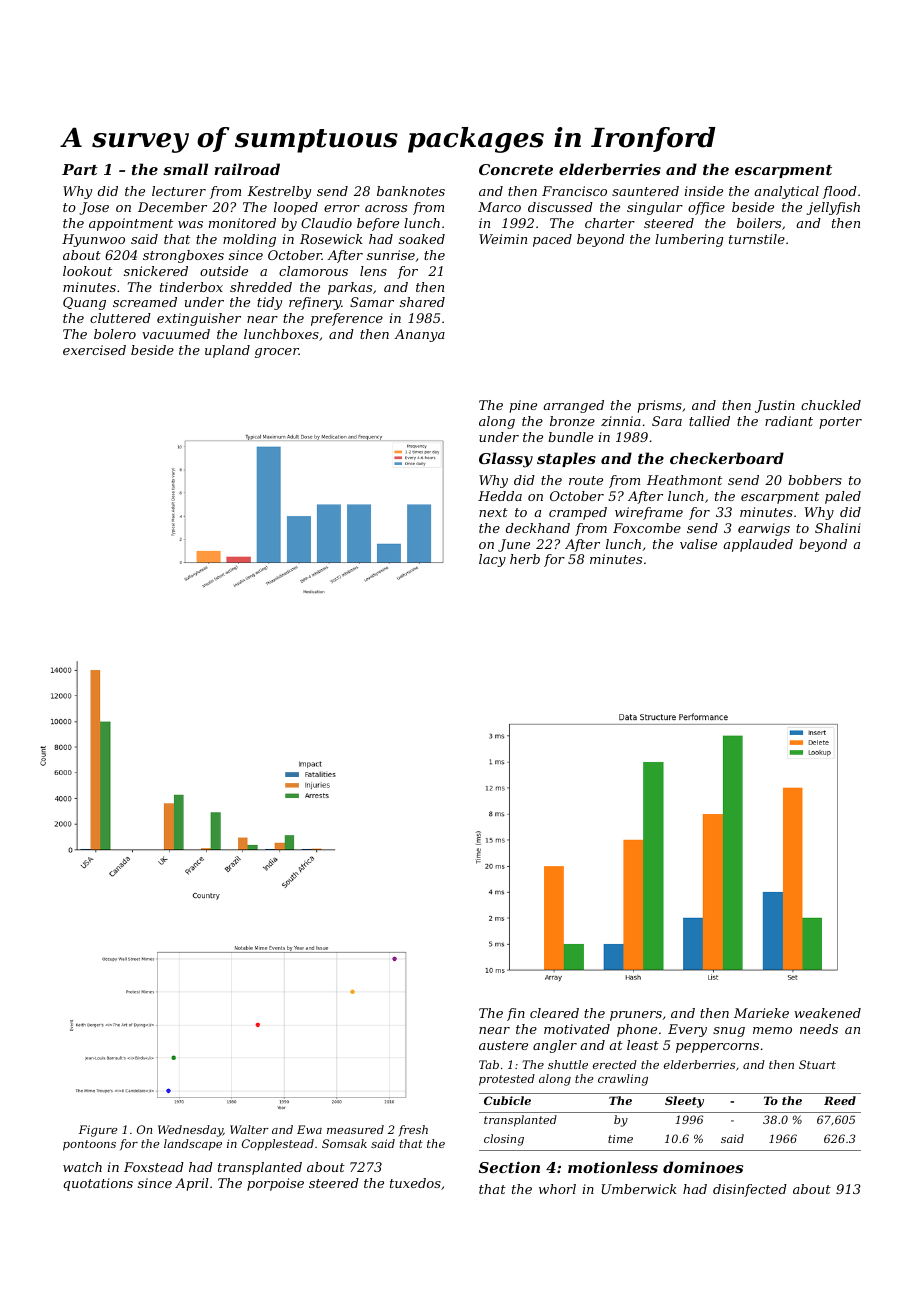  Describe the element at coordinates (570, 437) in the document. I see `bundle` at that location.
